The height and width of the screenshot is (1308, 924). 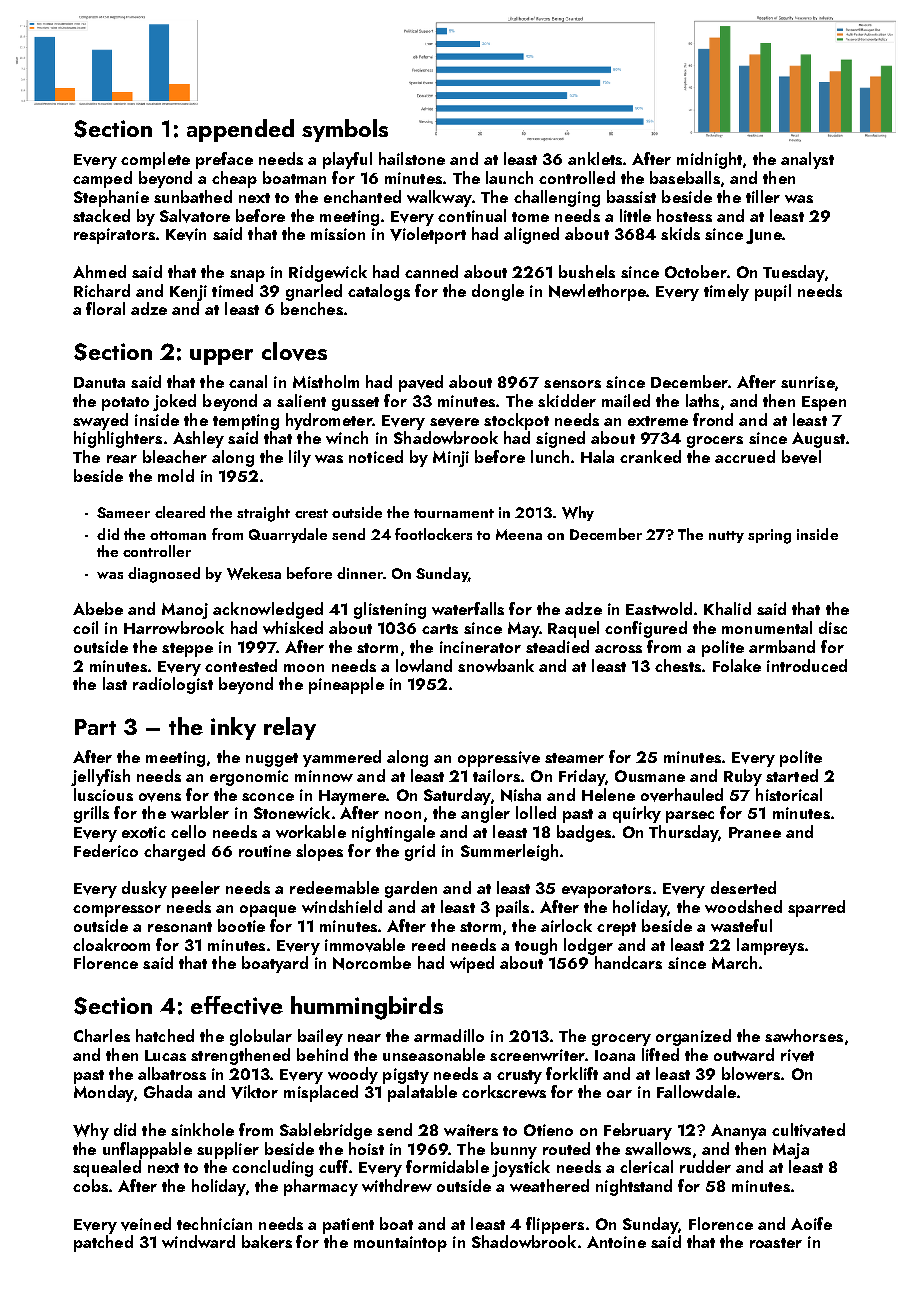 What do you see at coordinates (807, 160) in the screenshot?
I see `analyst` at bounding box center [807, 160].
